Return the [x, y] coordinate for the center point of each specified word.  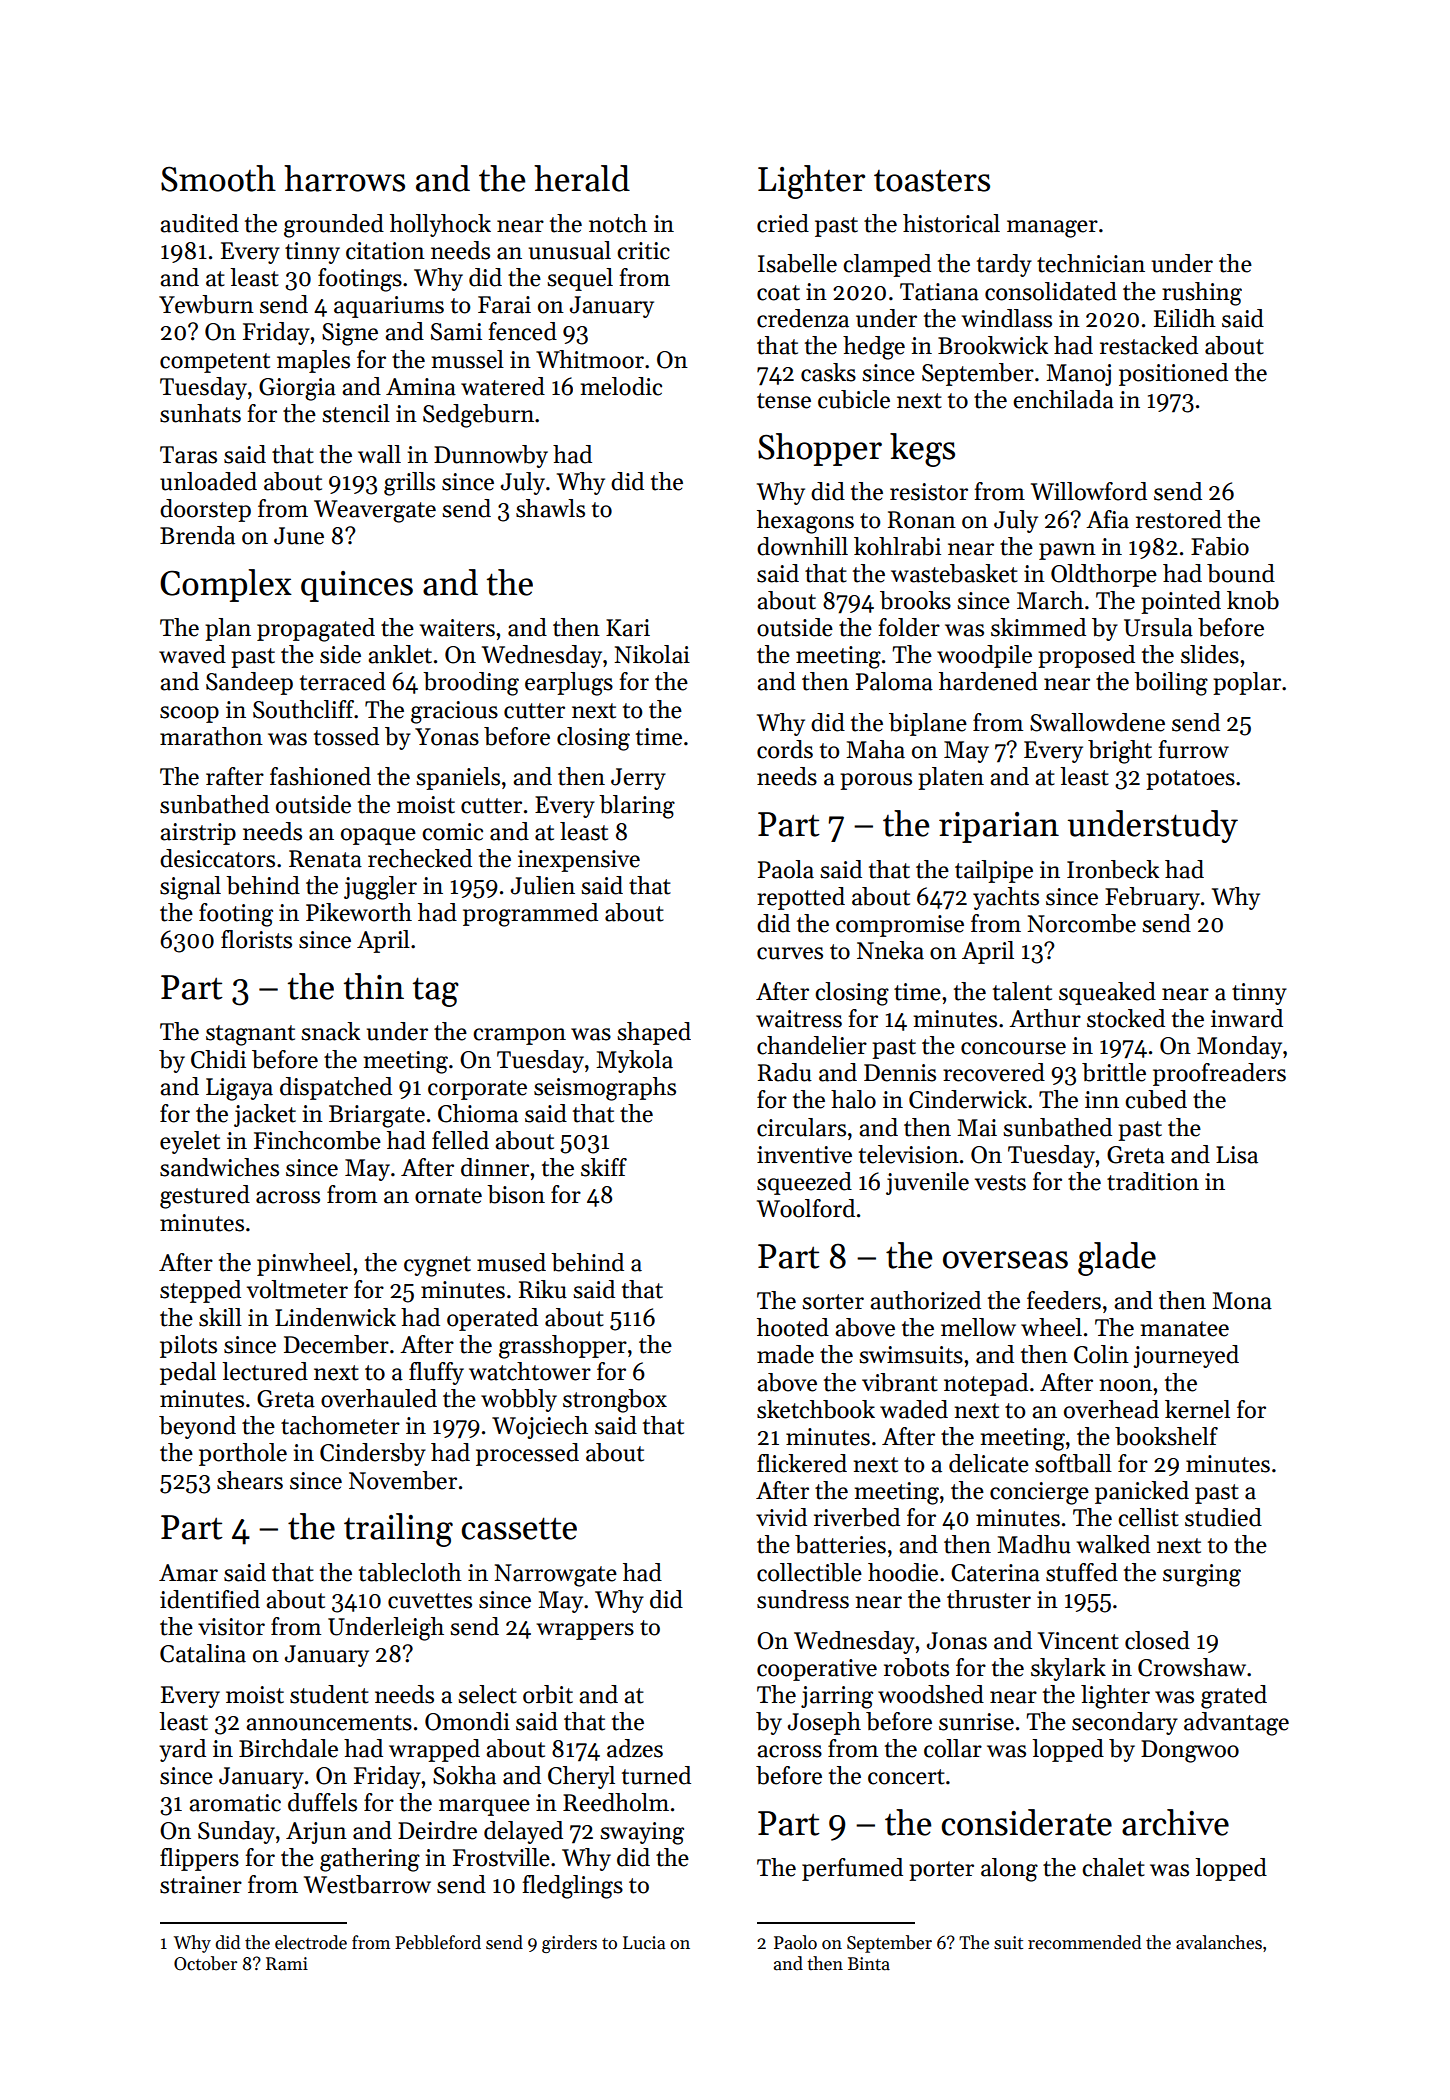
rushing [1202, 294]
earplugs [569, 684]
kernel [1197, 1409]
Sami [456, 332]
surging [1202, 1575]
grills [409, 484]
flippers [199, 1859]
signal [190, 888]
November [403, 1480]
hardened [988, 681]
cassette [519, 1528]
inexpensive [579, 861]
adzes [635, 1748]
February [1152, 898]
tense [784, 401]
